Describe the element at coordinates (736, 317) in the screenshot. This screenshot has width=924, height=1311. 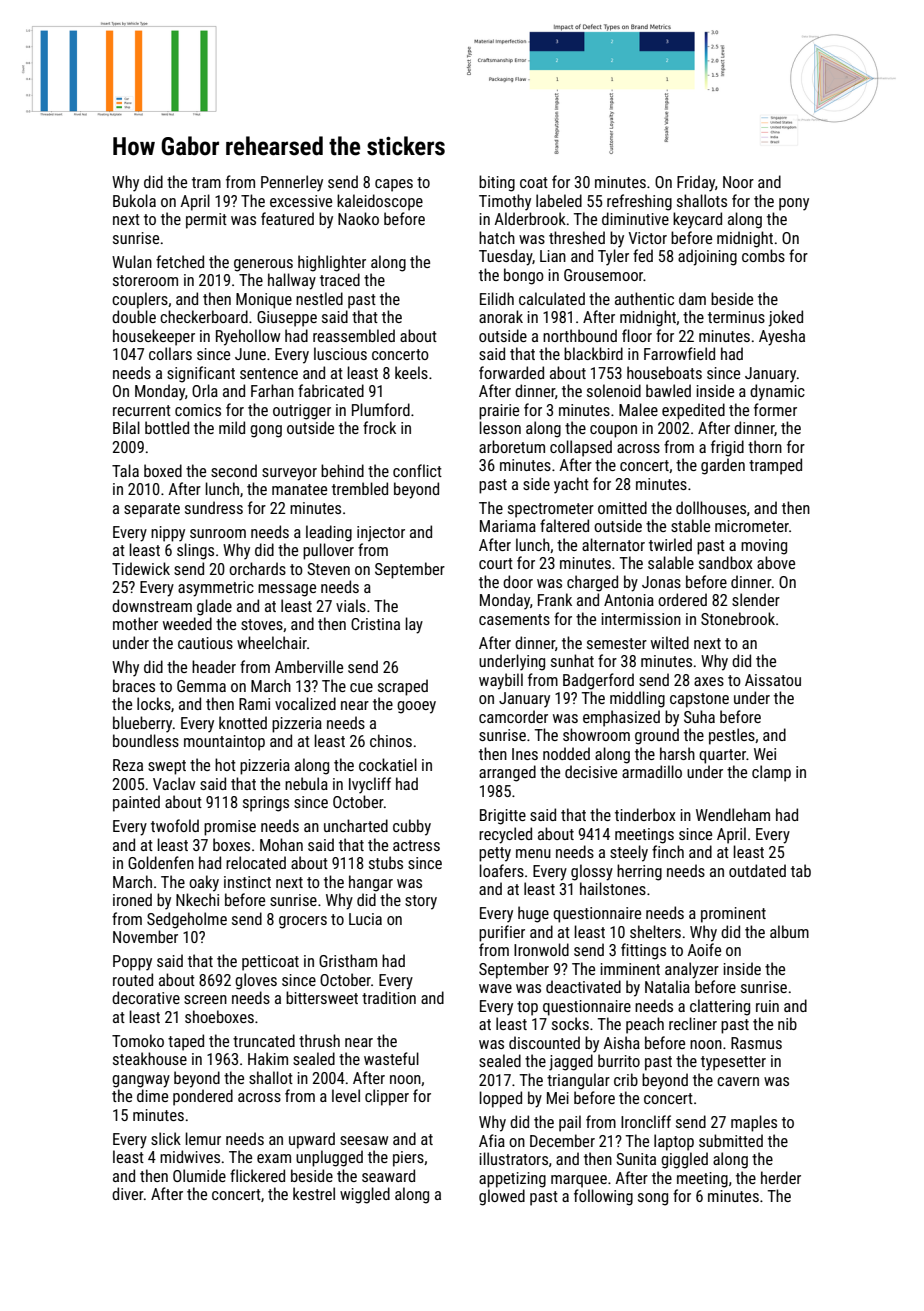
I see `terminus` at that location.
